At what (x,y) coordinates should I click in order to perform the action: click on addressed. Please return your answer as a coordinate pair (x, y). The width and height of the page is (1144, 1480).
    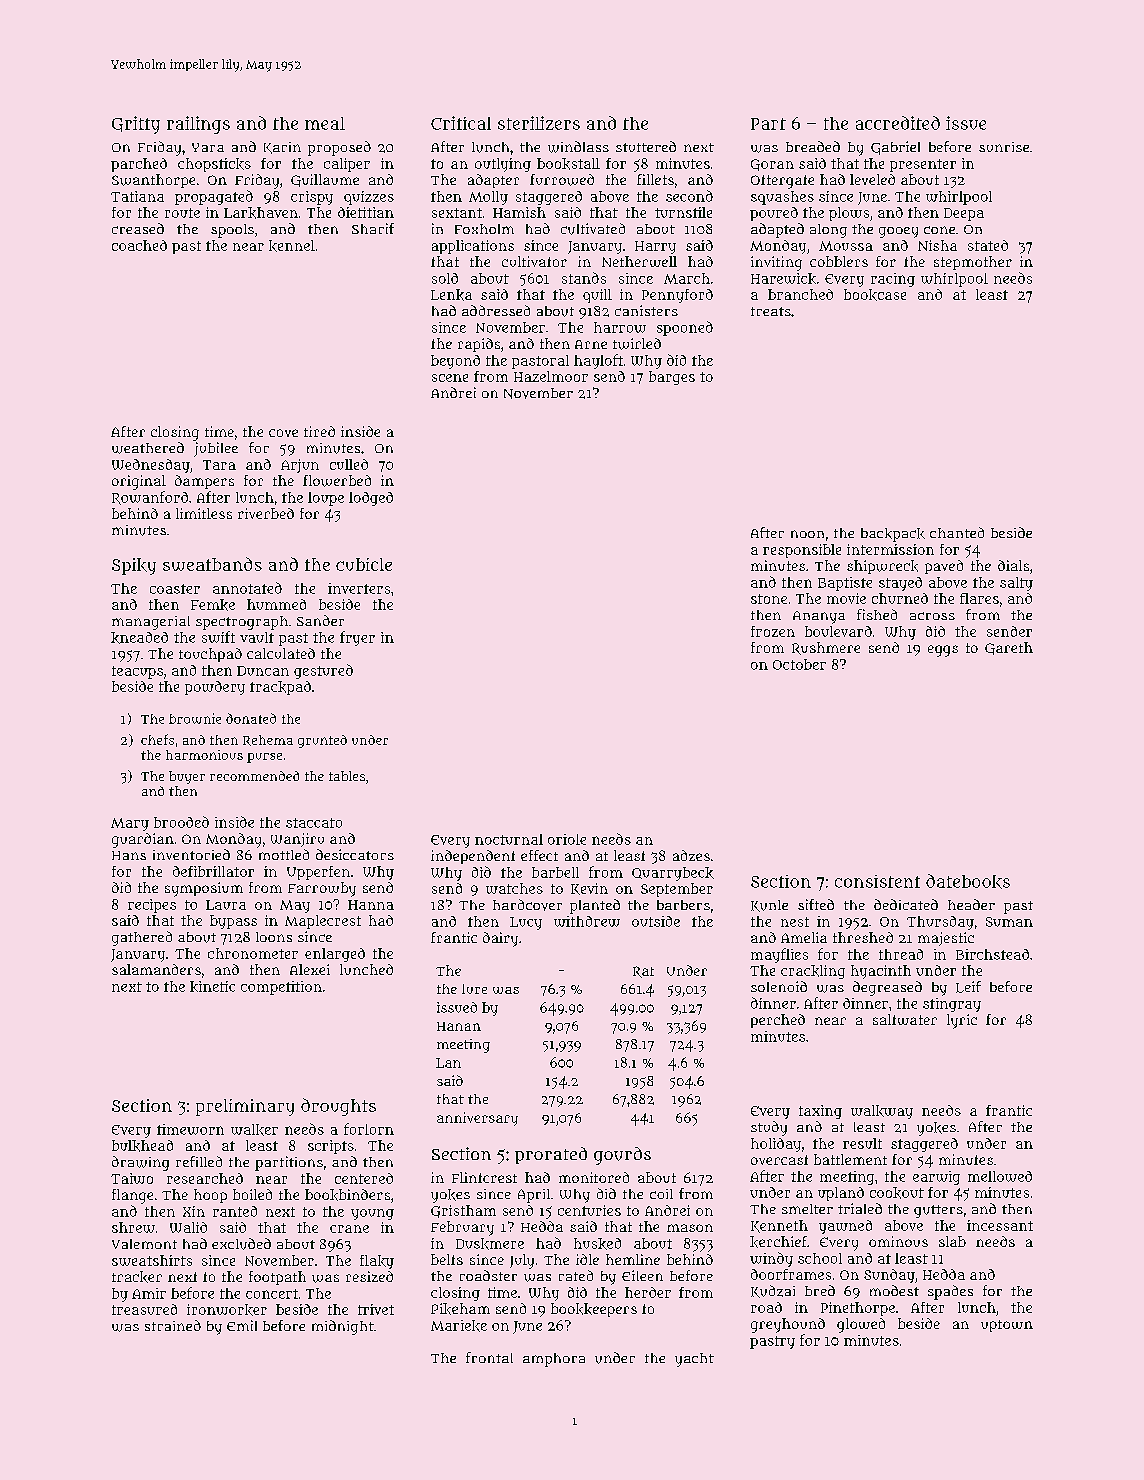
    Looking at the image, I should click on (496, 310).
